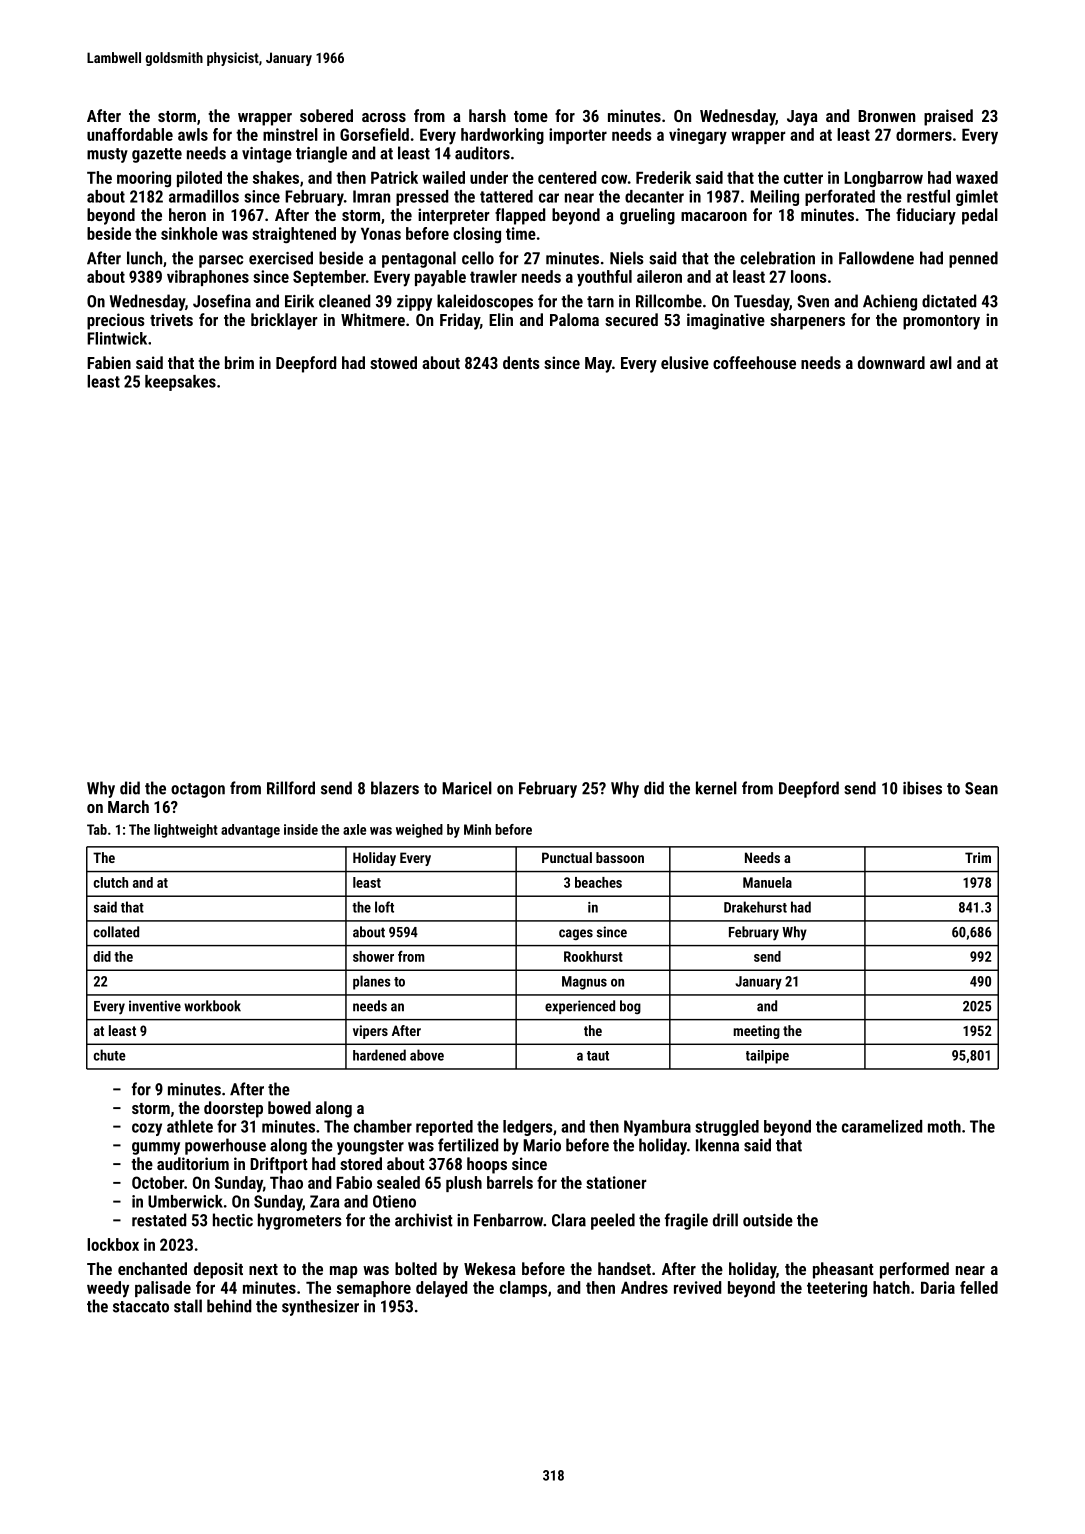  I want to click on hygrometers, so click(300, 1221).
